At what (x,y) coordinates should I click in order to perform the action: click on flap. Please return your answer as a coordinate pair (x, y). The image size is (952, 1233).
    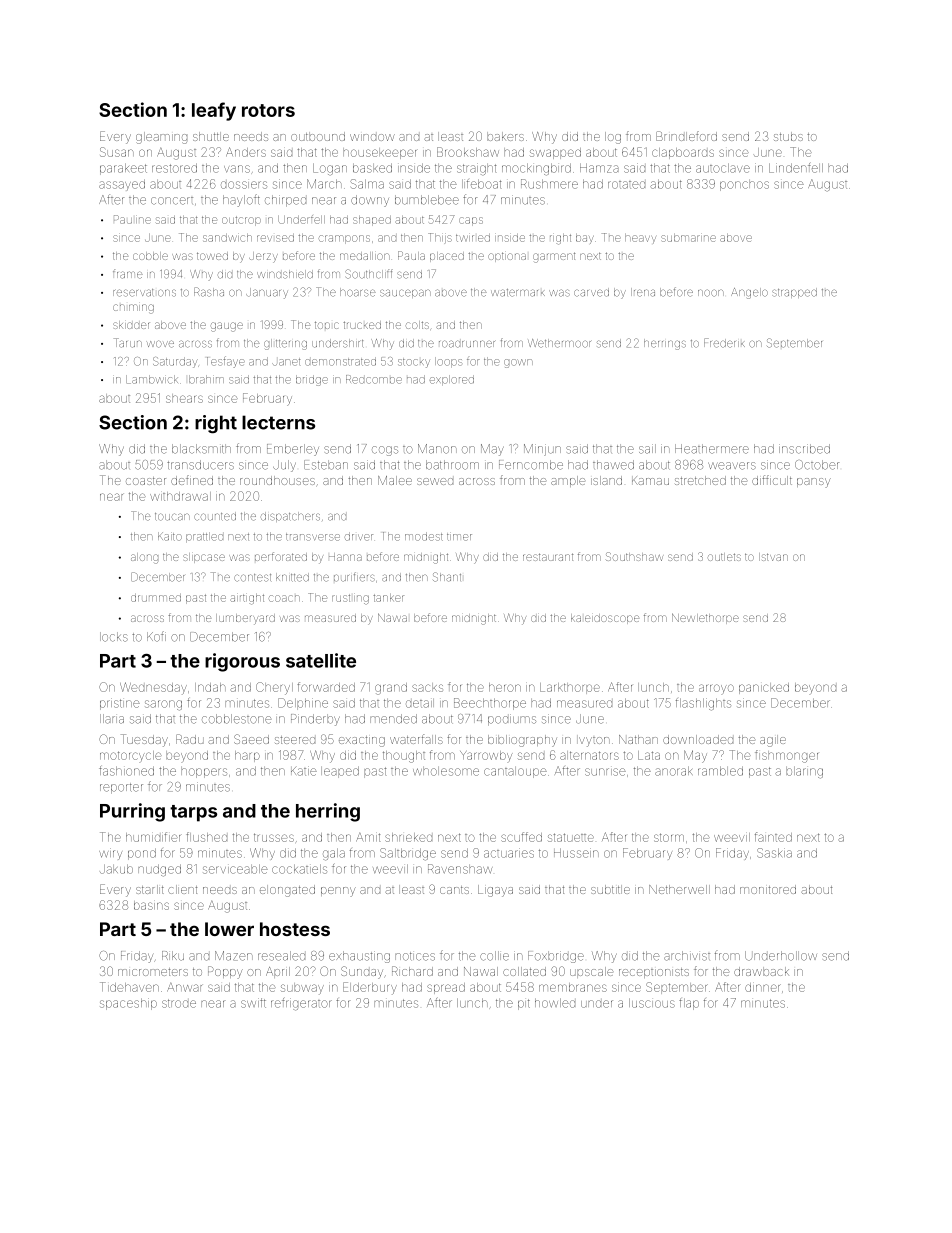
    Looking at the image, I should click on (689, 1004).
